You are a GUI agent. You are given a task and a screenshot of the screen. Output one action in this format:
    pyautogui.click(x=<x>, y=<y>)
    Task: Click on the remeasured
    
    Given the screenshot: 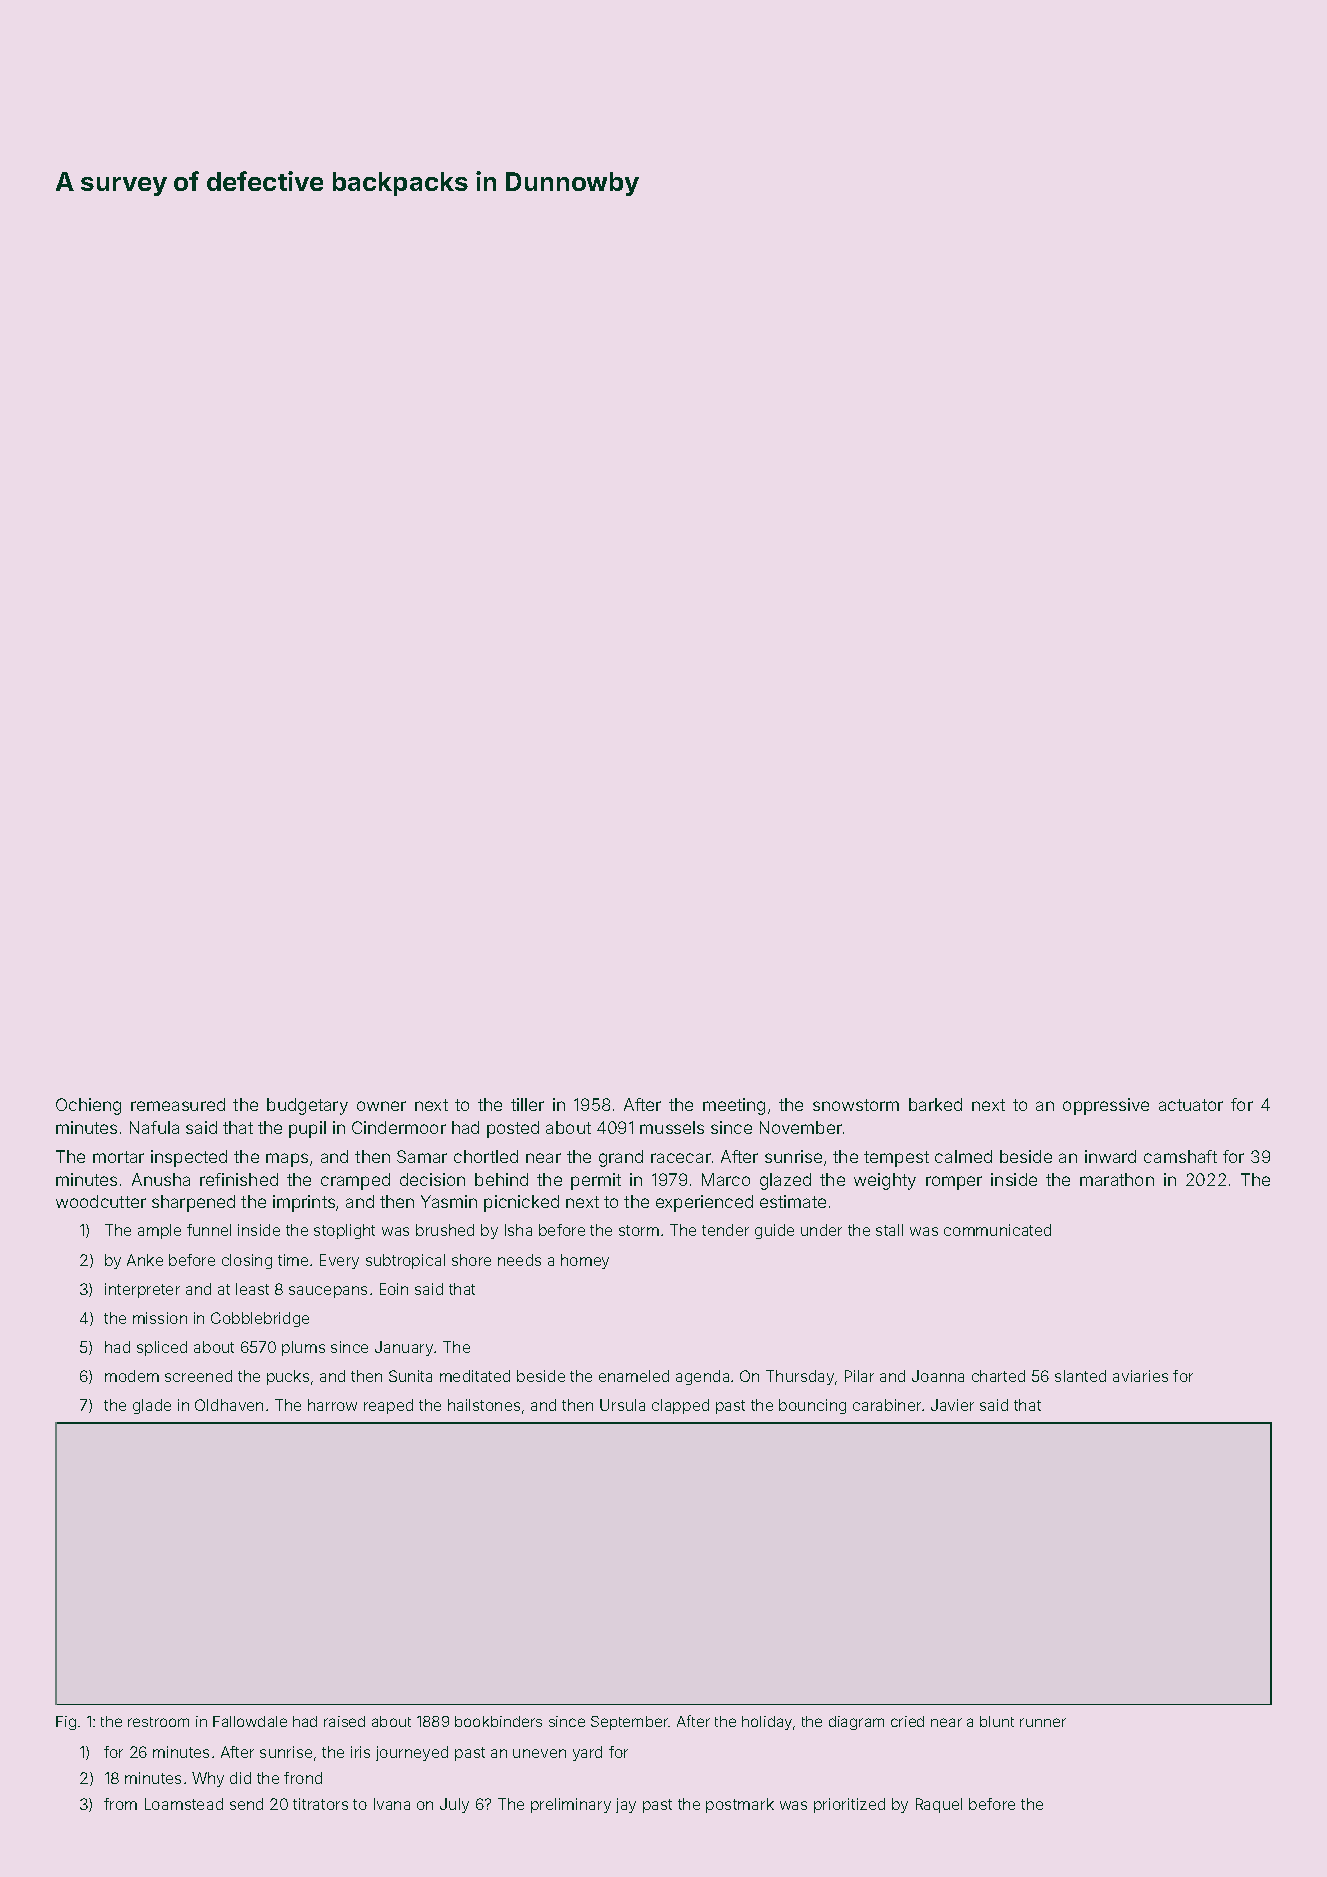 What is the action you would take?
    pyautogui.click(x=178, y=1104)
